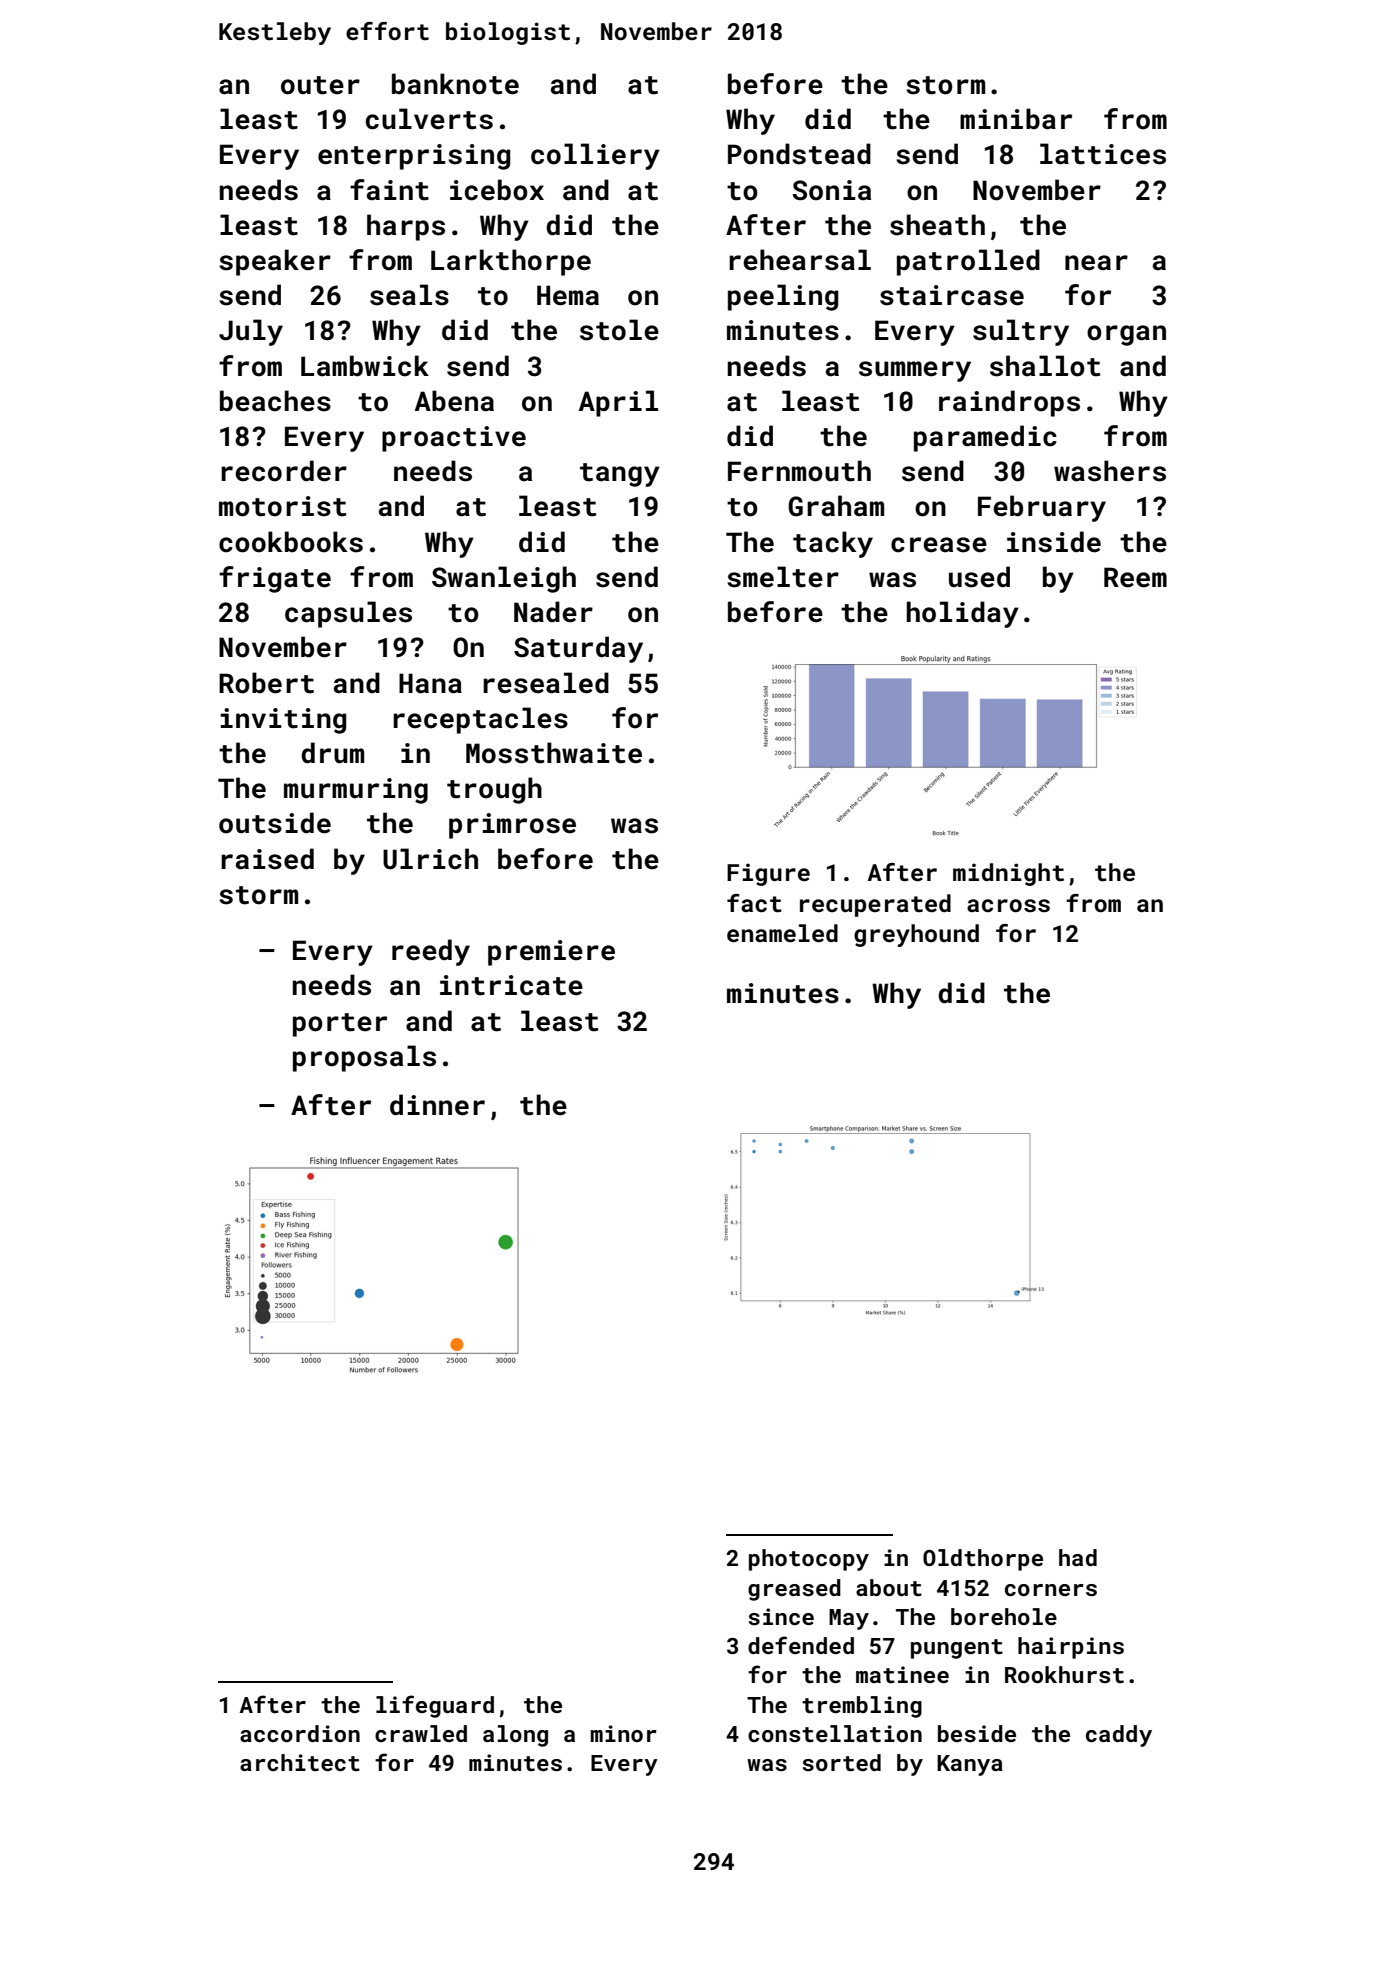  What do you see at coordinates (783, 577) in the page?
I see `smelter` at bounding box center [783, 577].
